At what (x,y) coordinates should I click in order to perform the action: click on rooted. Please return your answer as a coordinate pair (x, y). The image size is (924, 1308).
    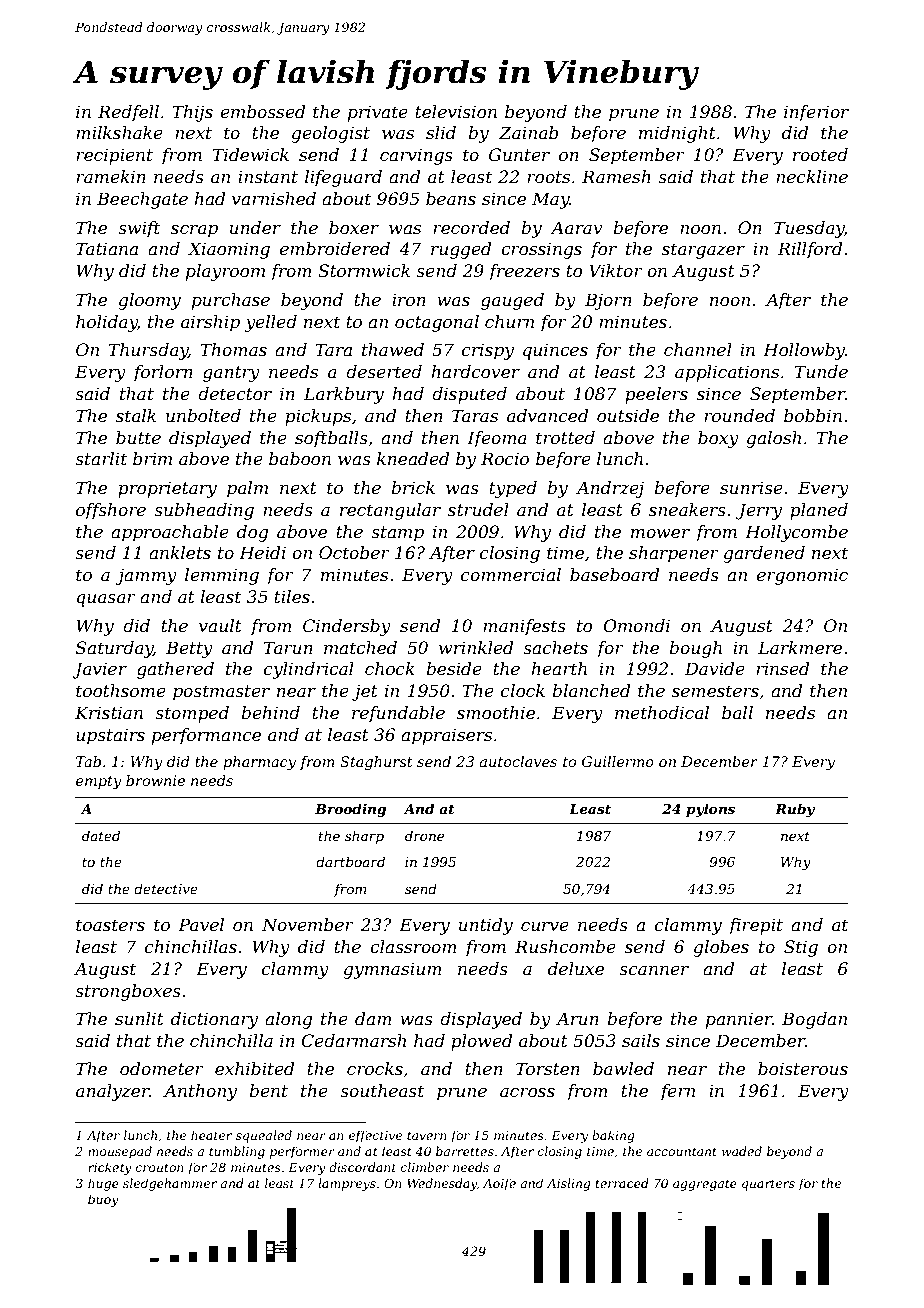
    Looking at the image, I should click on (820, 154).
